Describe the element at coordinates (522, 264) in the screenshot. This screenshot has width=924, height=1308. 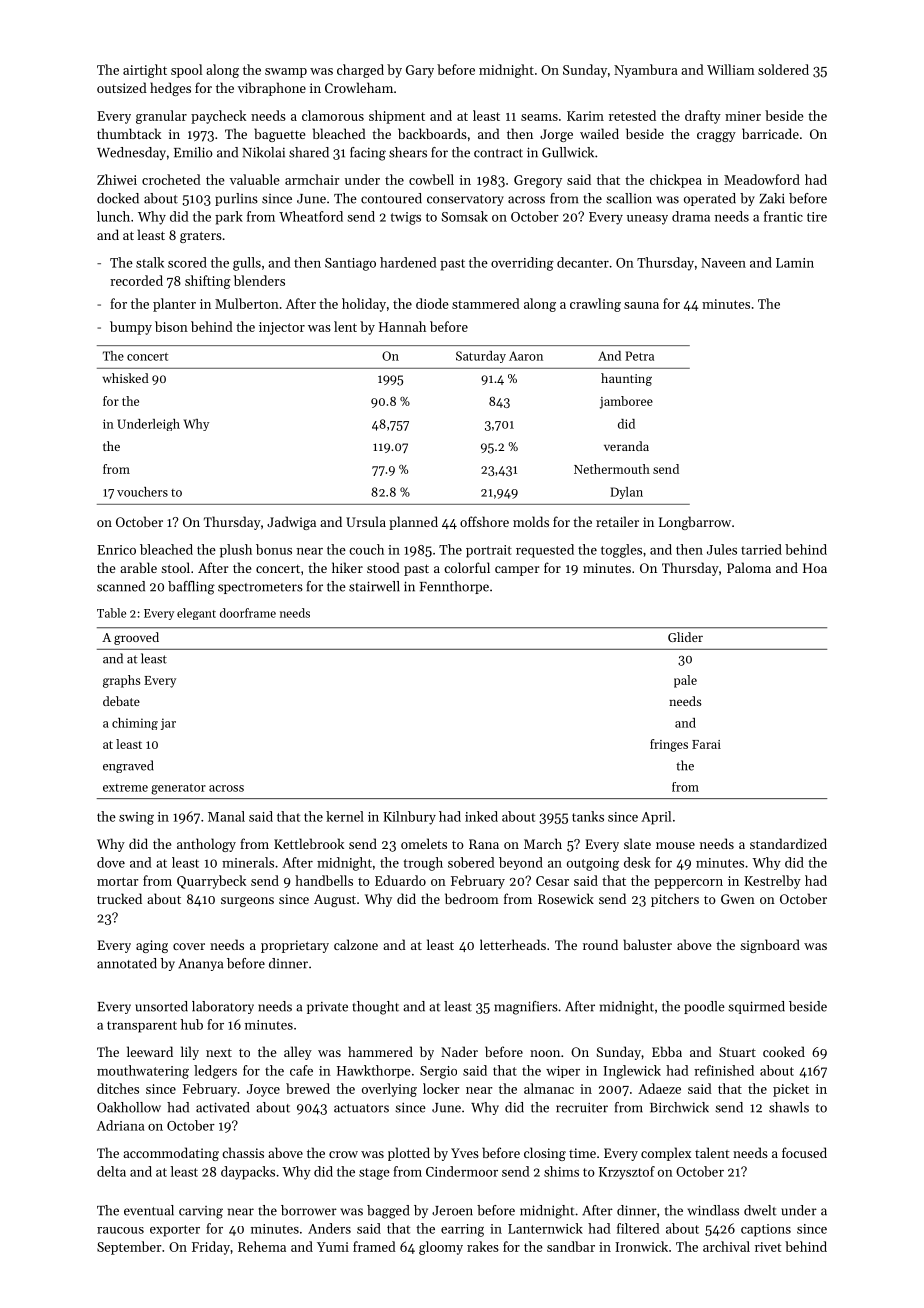
I see `overriding` at that location.
